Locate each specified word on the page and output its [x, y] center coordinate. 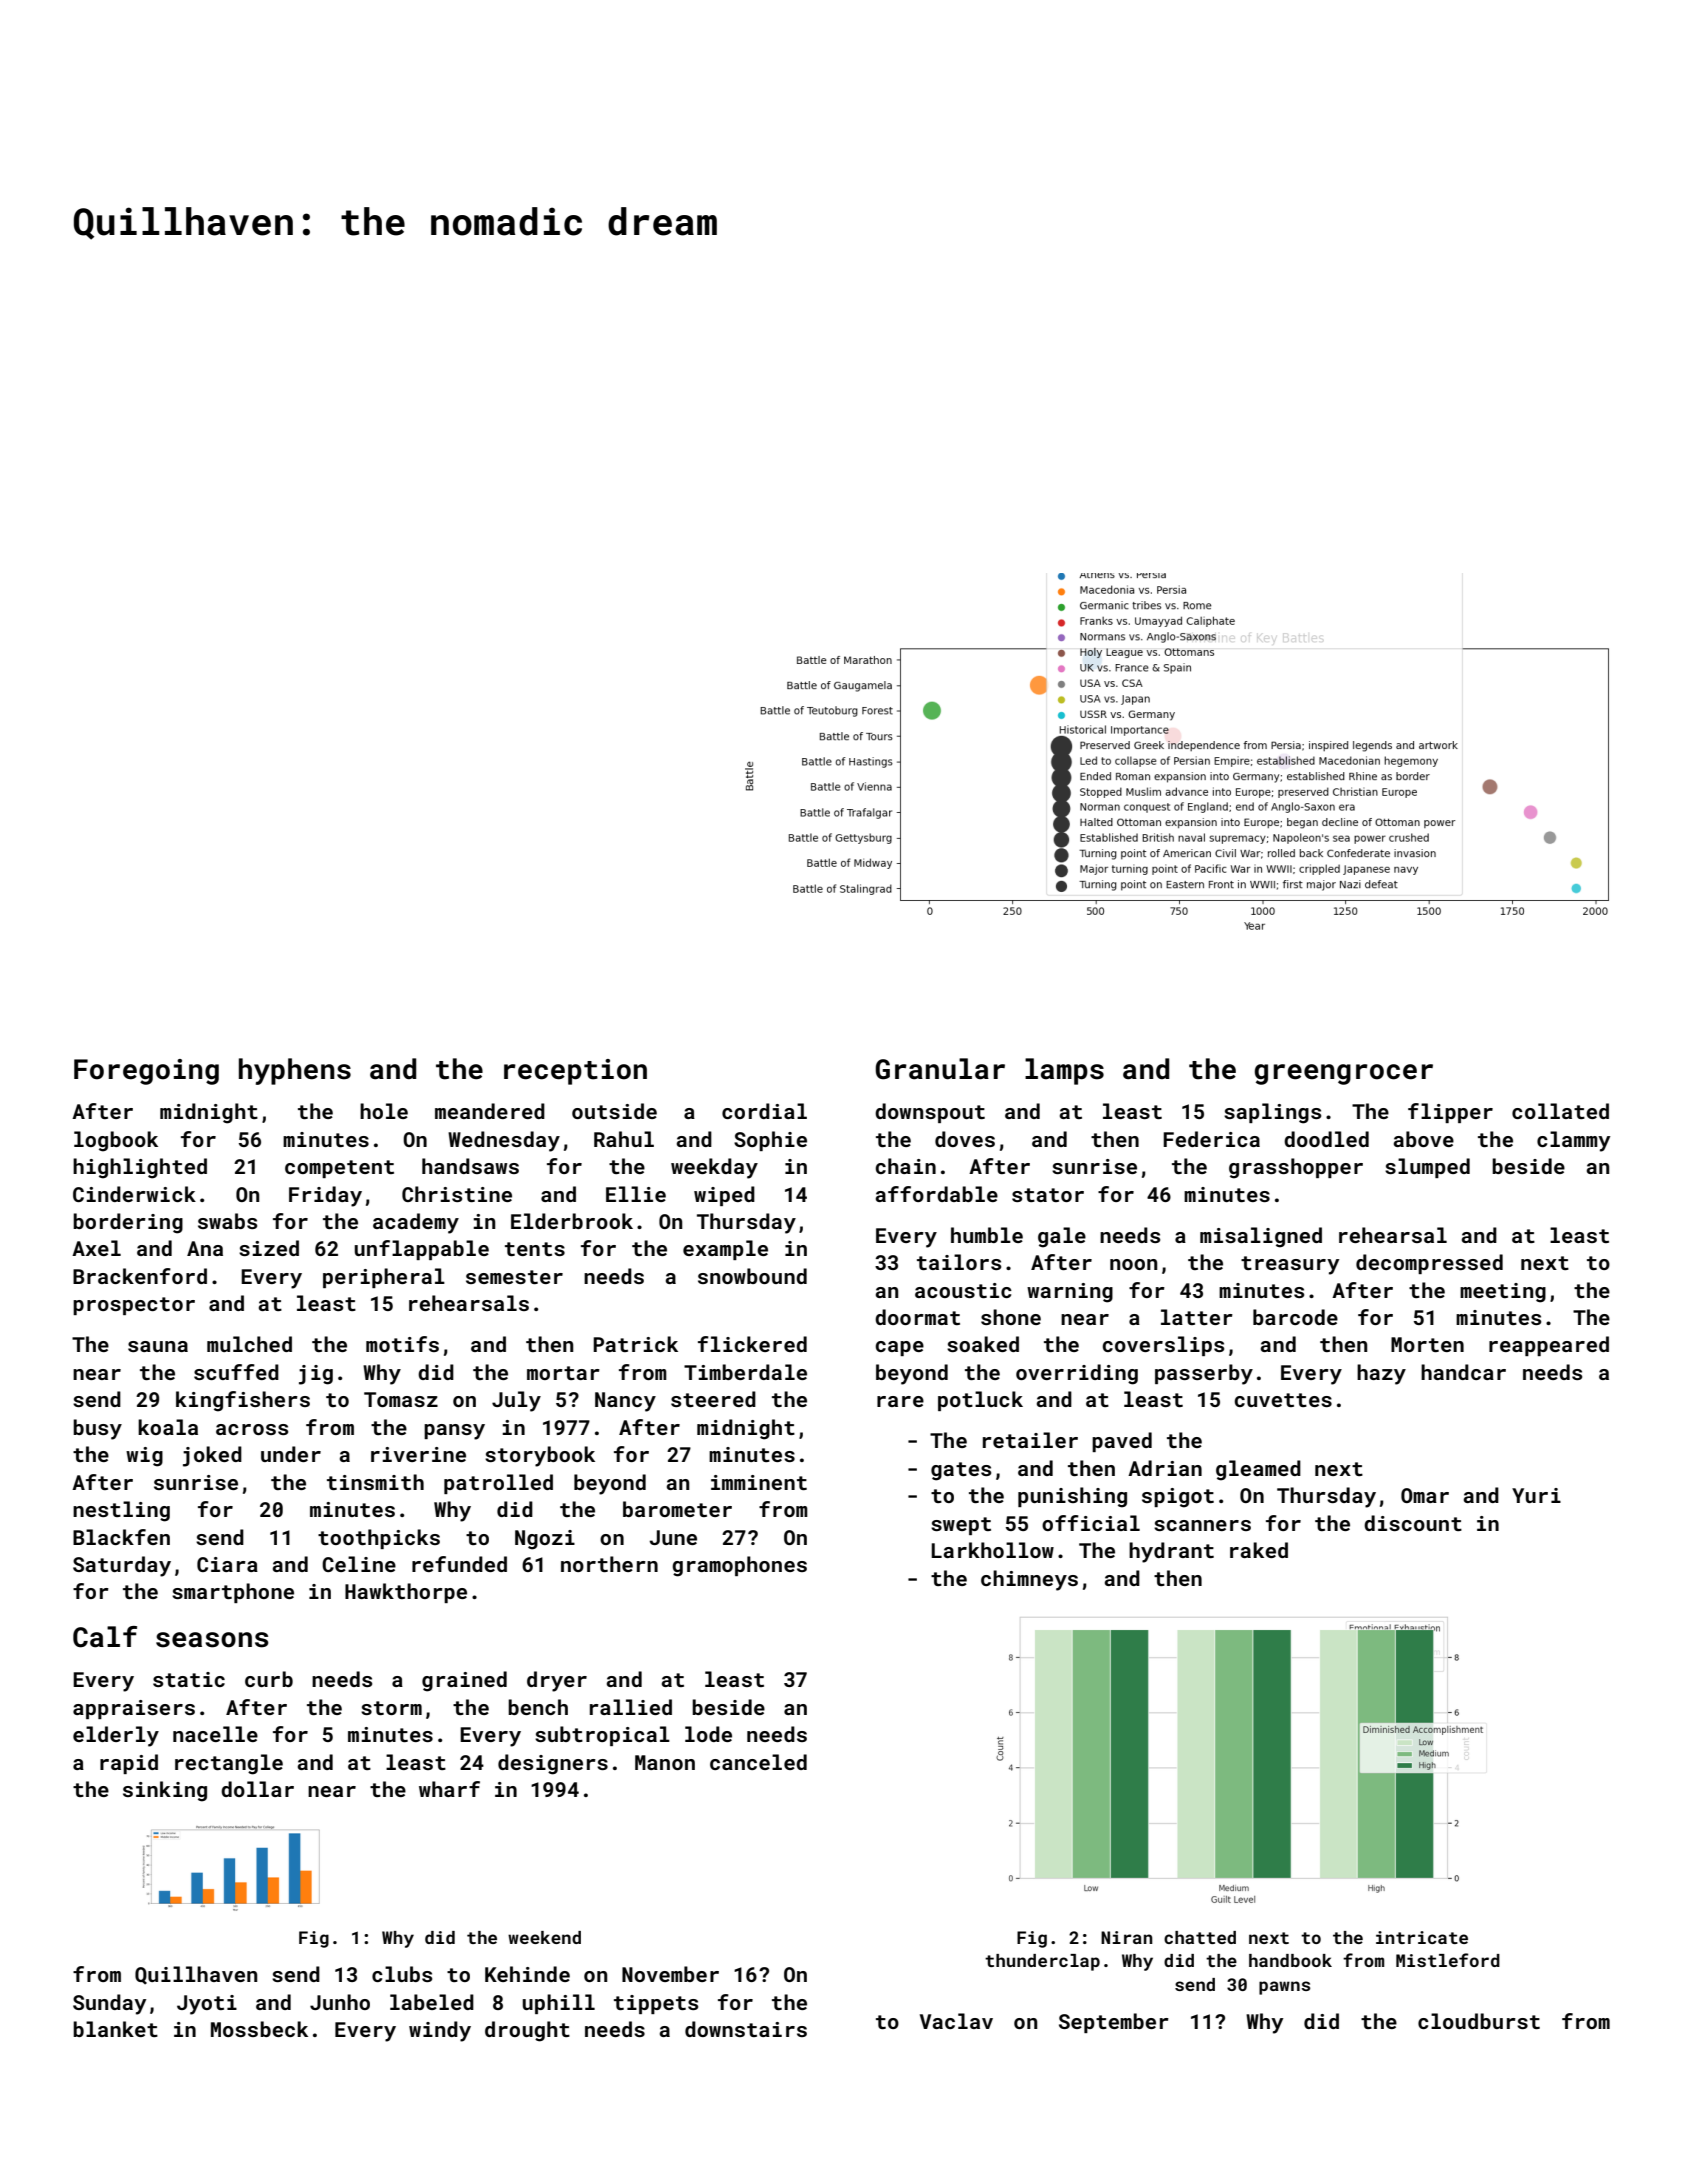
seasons [212, 1640]
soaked [983, 1344]
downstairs [746, 2029]
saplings [1272, 1113]
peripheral [384, 1278]
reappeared [1549, 1346]
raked [1259, 1550]
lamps [1064, 1071]
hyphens [295, 1071]
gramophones [739, 1566]
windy [440, 2031]
